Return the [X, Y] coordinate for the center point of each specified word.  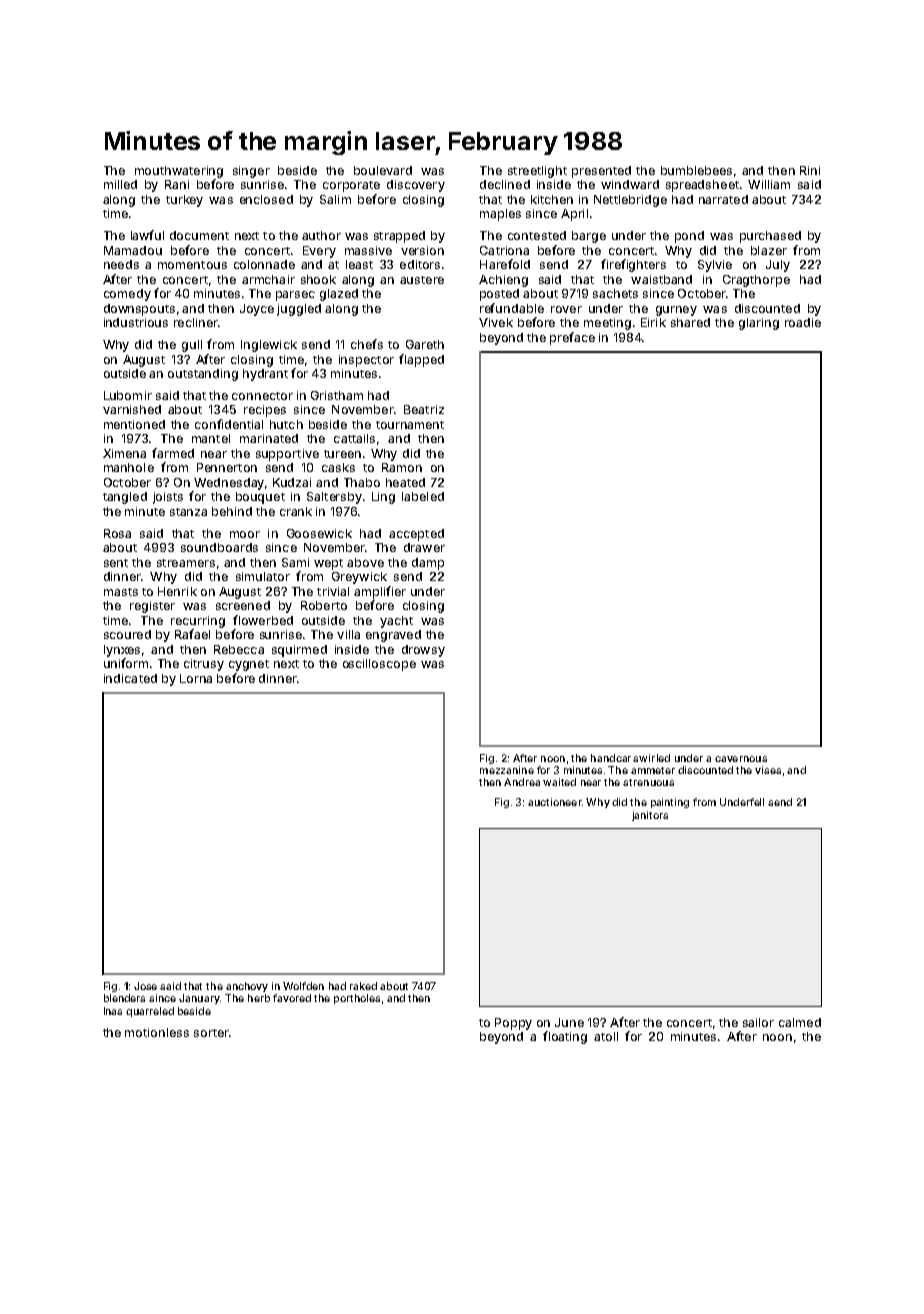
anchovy [247, 987]
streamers [186, 563]
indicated [130, 678]
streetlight [537, 172]
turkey [184, 201]
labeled [423, 496]
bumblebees [696, 170]
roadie [803, 322]
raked [363, 986]
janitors [650, 816]
